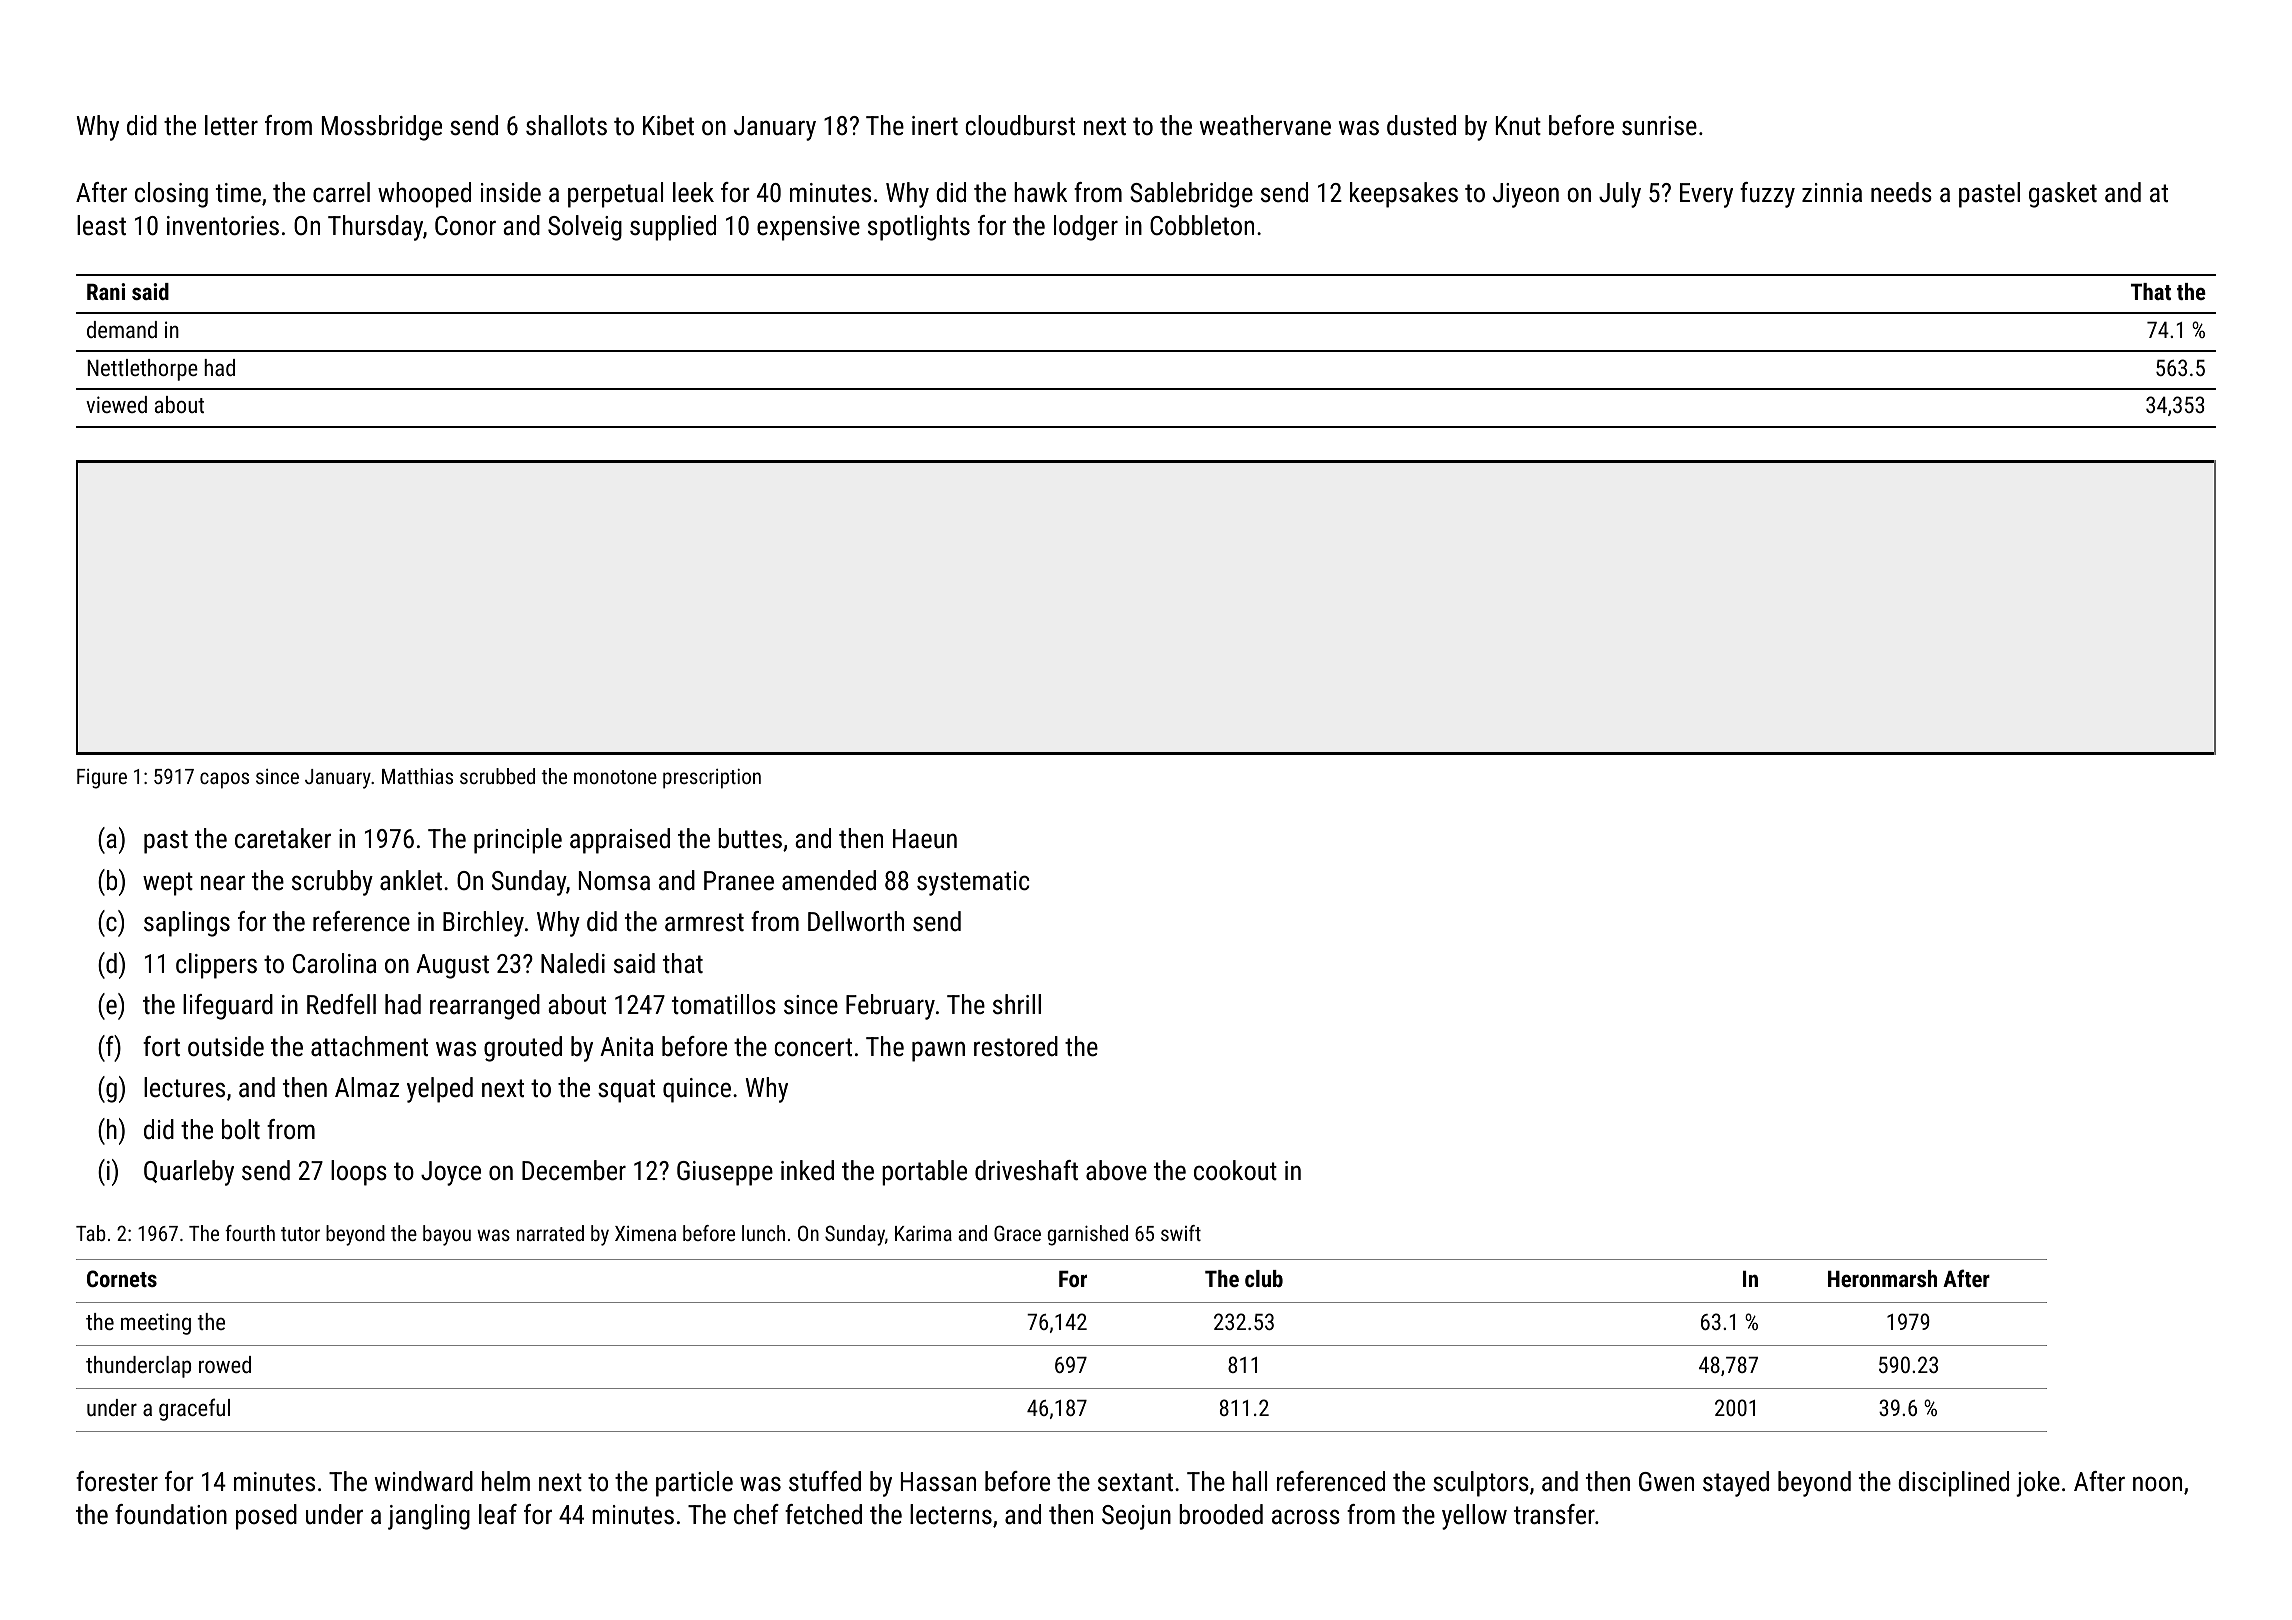  I want to click on needs, so click(1901, 192).
